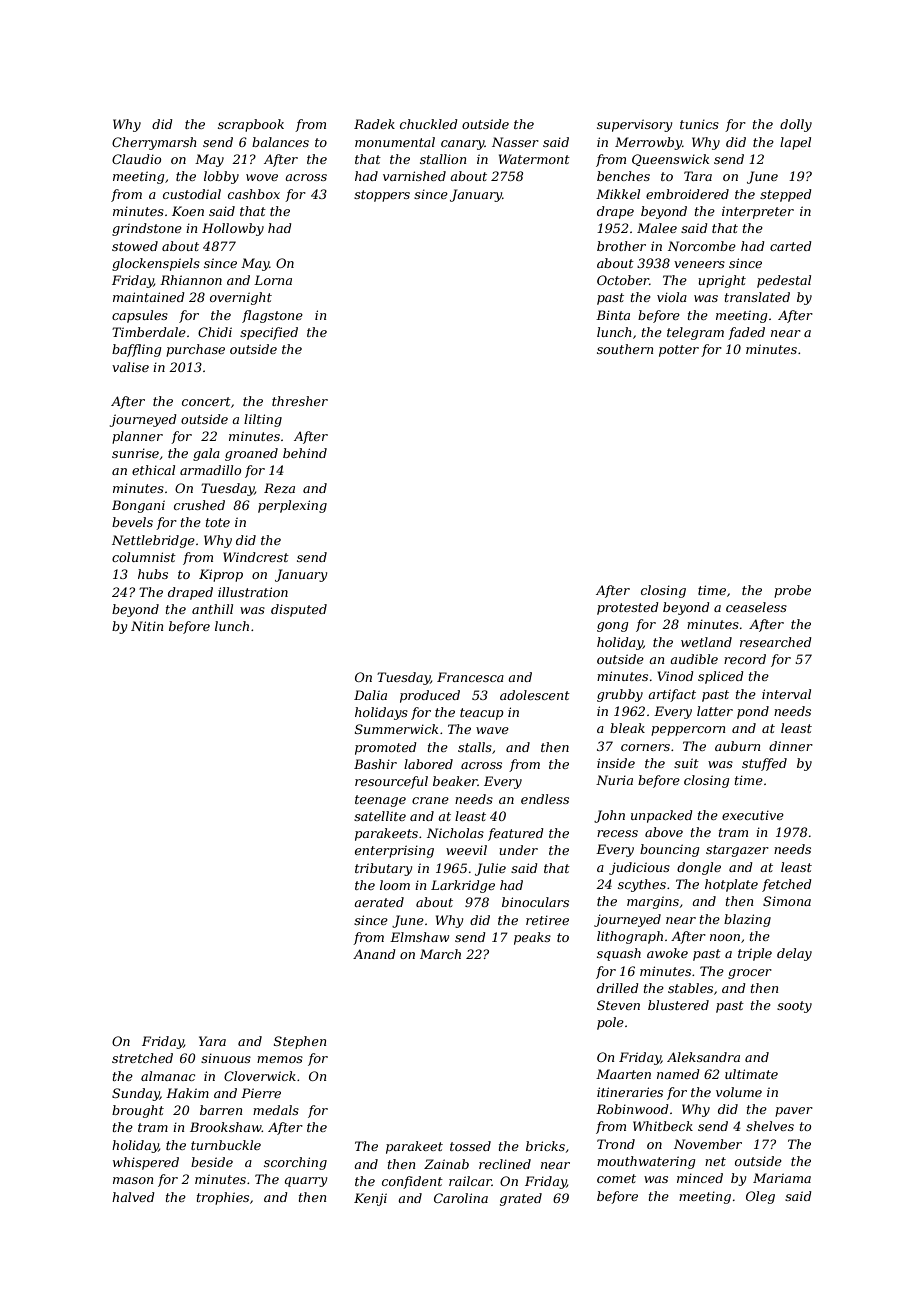  Describe the element at coordinates (212, 609) in the screenshot. I see `anthill` at that location.
